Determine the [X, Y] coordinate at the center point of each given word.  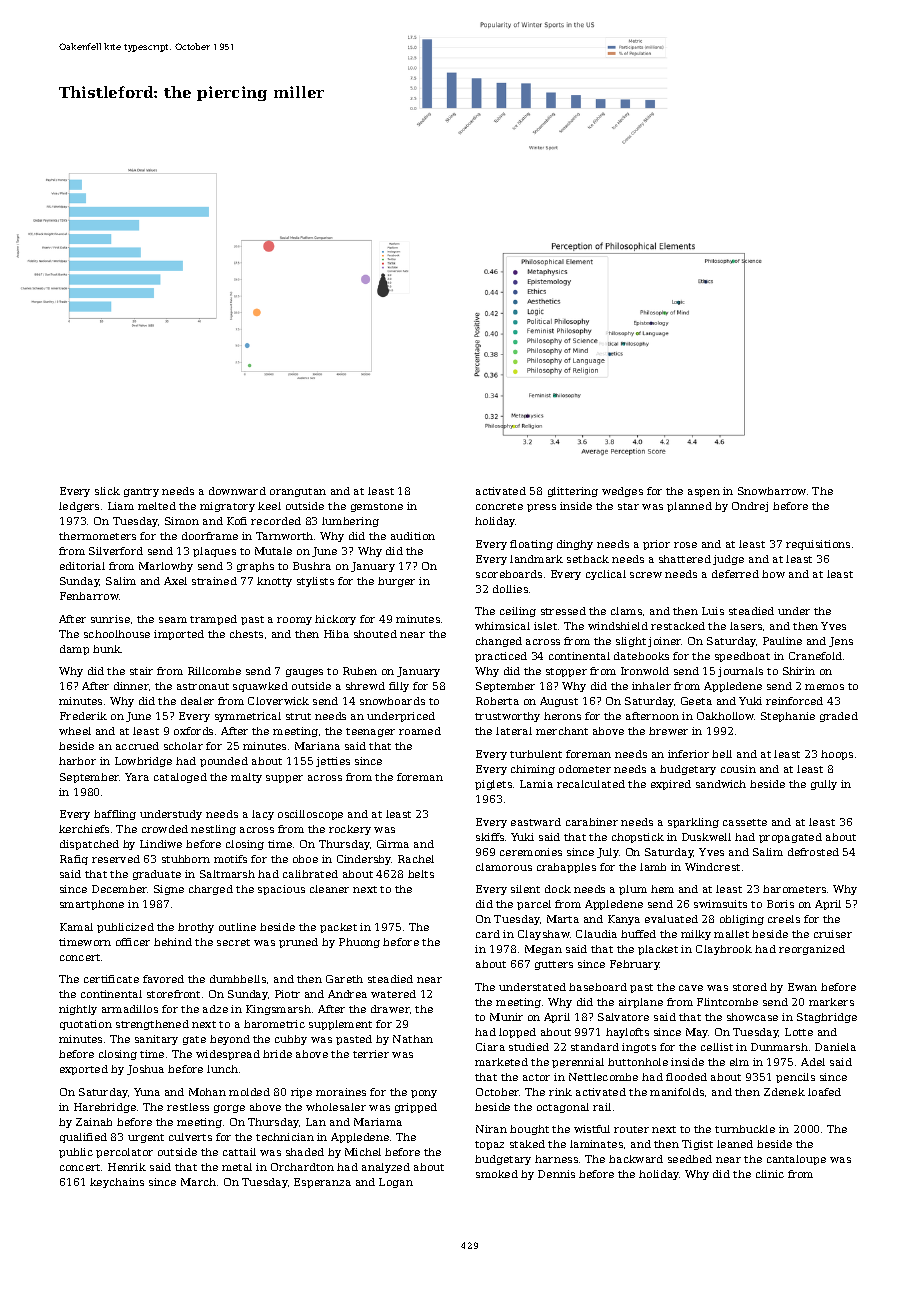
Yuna [147, 1092]
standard [595, 1047]
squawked [260, 687]
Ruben [360, 671]
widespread [228, 1055]
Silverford [116, 551]
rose [685, 545]
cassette [745, 822]
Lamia [536, 784]
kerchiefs [84, 829]
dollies [510, 589]
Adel [813, 1062]
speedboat [742, 657]
